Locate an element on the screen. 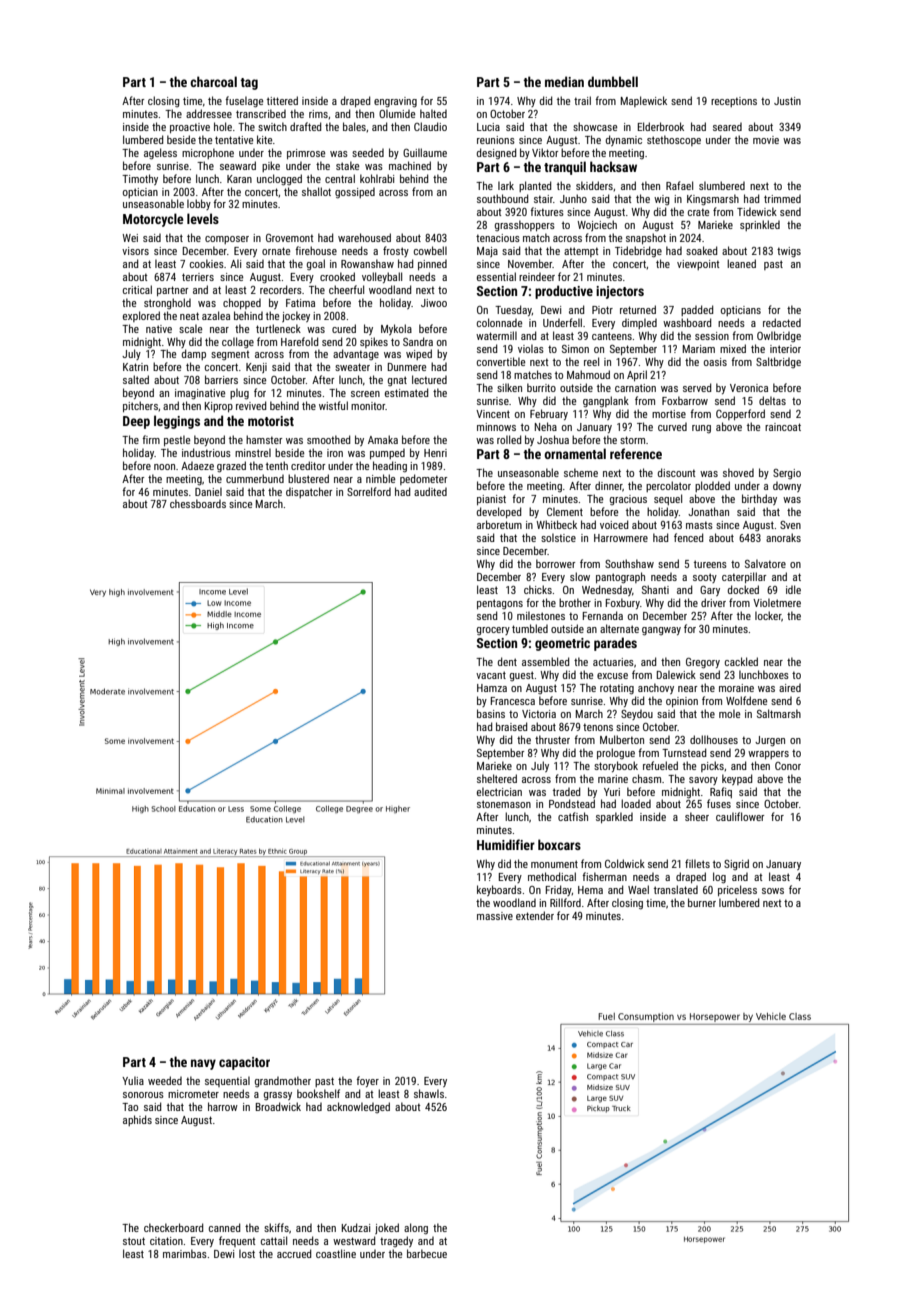 The width and height of the screenshot is (924, 1308). keyboards is located at coordinates (499, 890).
